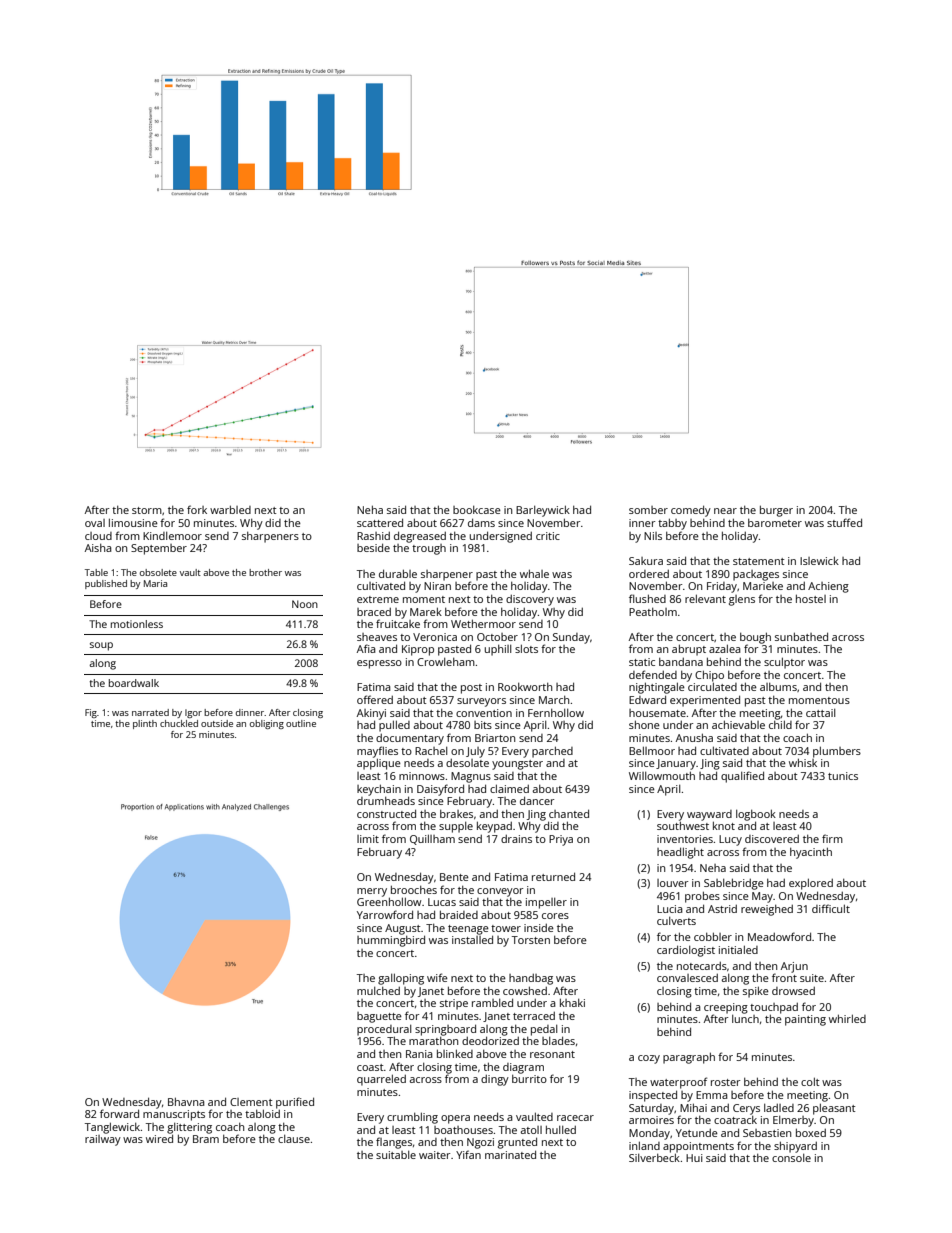 This page has height=1233, width=952. Describe the element at coordinates (134, 683) in the page. I see `boardwalk` at that location.
